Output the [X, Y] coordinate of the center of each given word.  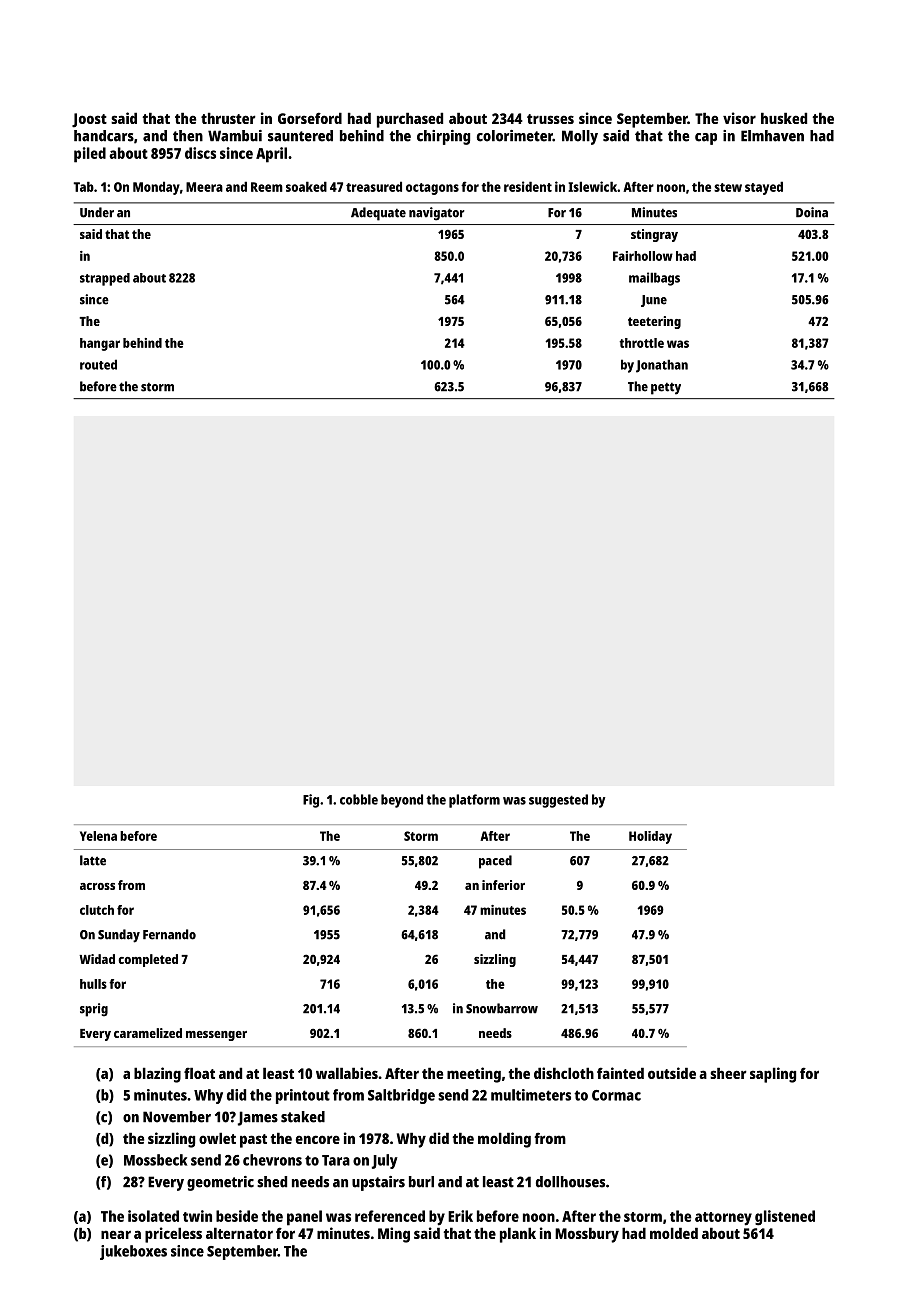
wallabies [347, 1073]
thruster [228, 118]
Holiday [650, 837]
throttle [641, 343]
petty [666, 388]
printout [303, 1096]
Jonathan [662, 366]
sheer [728, 1073]
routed [98, 364]
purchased [410, 120]
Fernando [169, 934]
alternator [239, 1233]
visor [739, 118]
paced [495, 862]
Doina [812, 212]
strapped [105, 279]
